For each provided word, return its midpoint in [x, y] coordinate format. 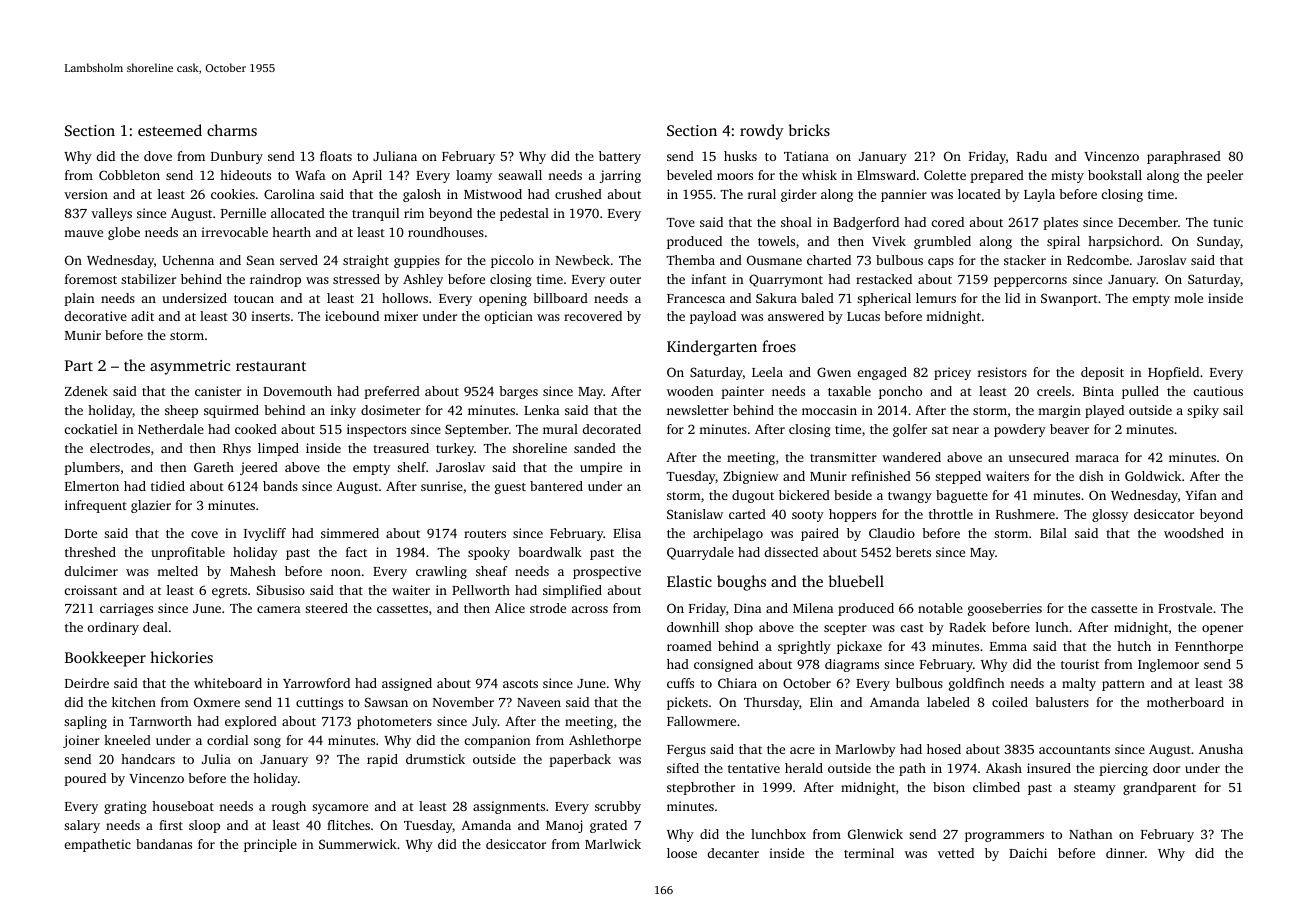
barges [518, 392]
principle [270, 845]
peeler [1225, 176]
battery [620, 157]
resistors [1002, 372]
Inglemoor [1168, 665]
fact [356, 552]
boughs [741, 583]
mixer [401, 316]
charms [232, 130]
